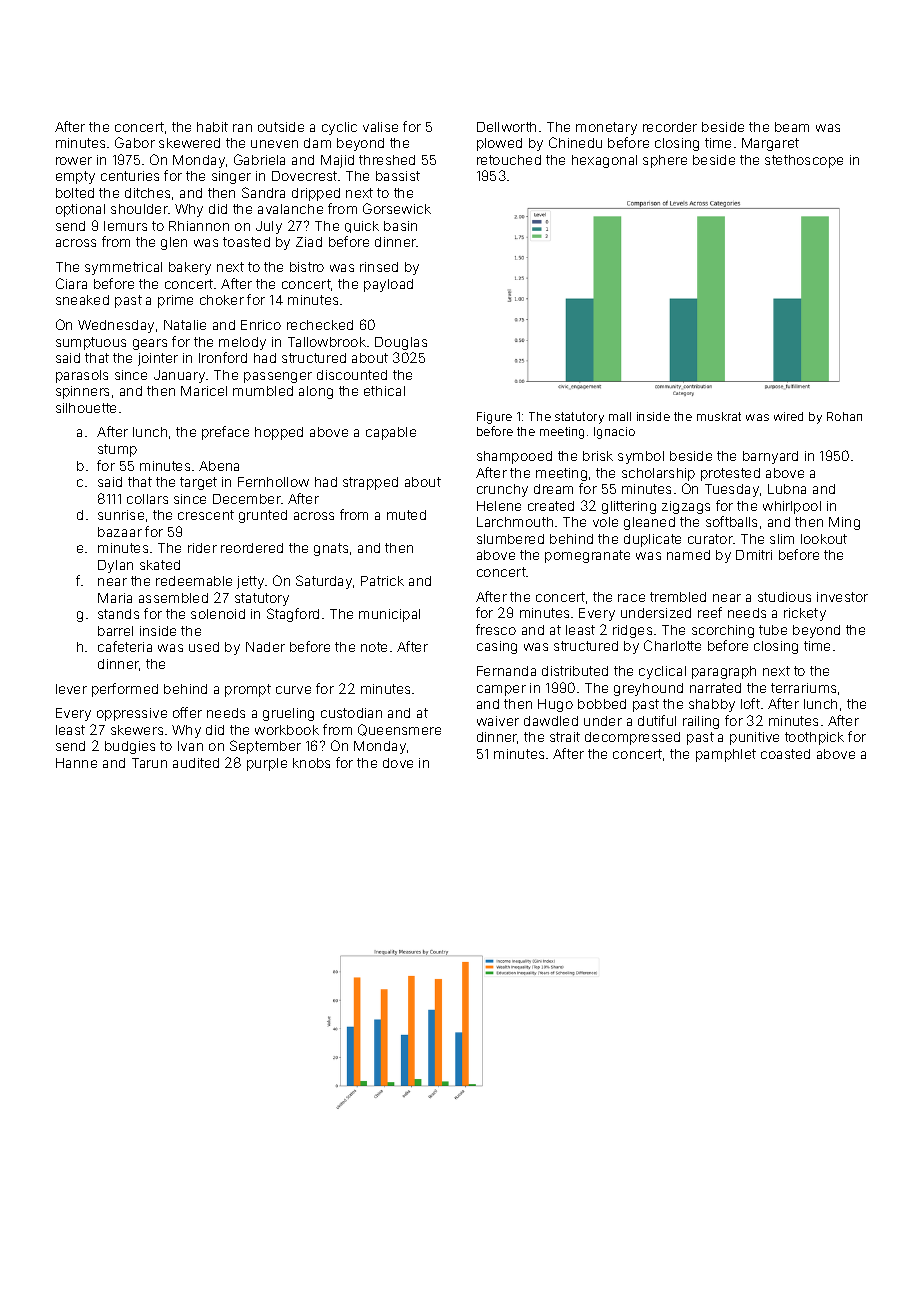 This screenshot has width=924, height=1308. What do you see at coordinates (400, 226) in the screenshot?
I see `basin` at bounding box center [400, 226].
